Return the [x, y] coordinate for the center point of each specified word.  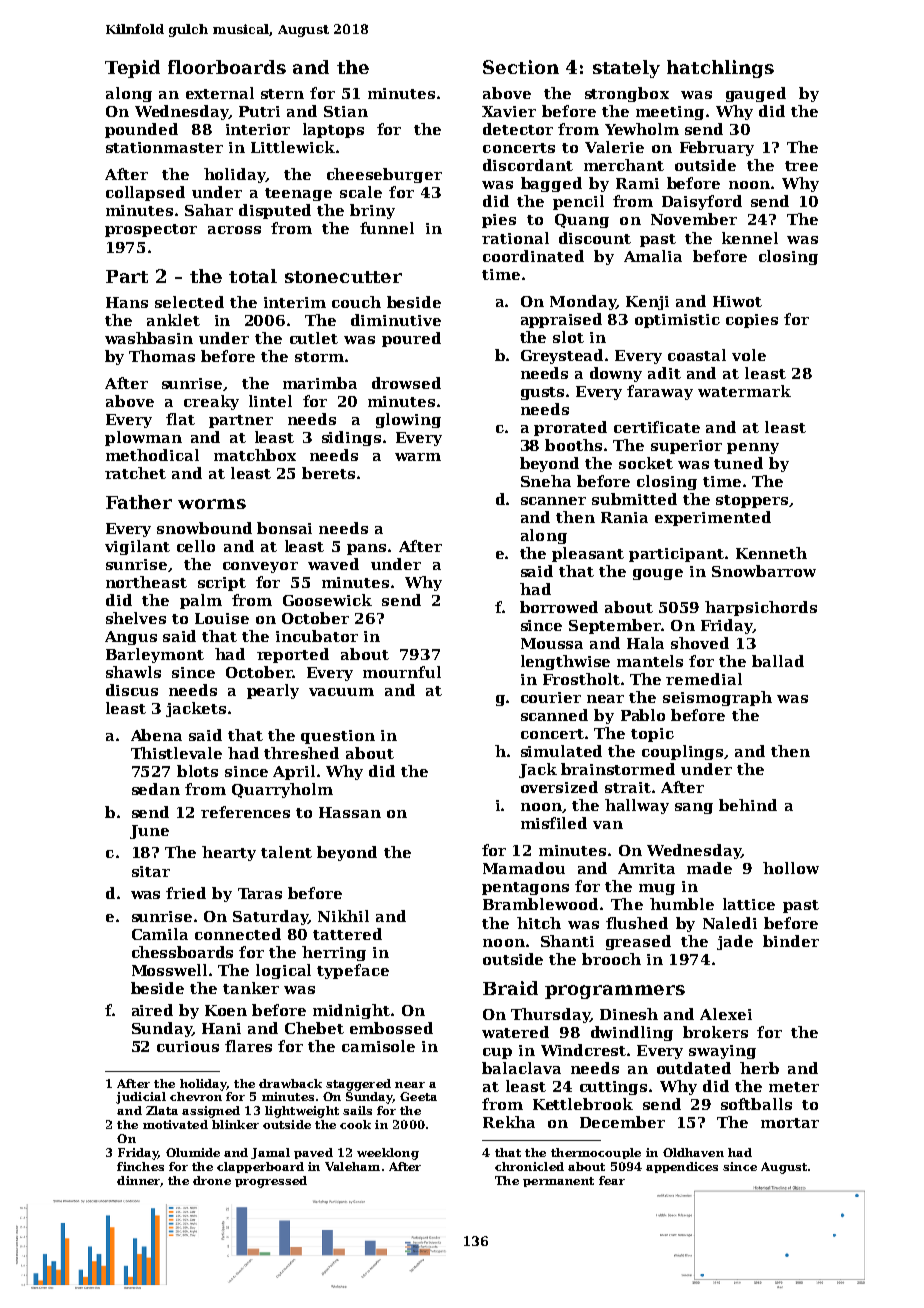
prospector [151, 230]
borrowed [559, 607]
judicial [141, 1098]
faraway [660, 392]
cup [497, 1053]
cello [196, 546]
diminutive [396, 320]
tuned [738, 463]
